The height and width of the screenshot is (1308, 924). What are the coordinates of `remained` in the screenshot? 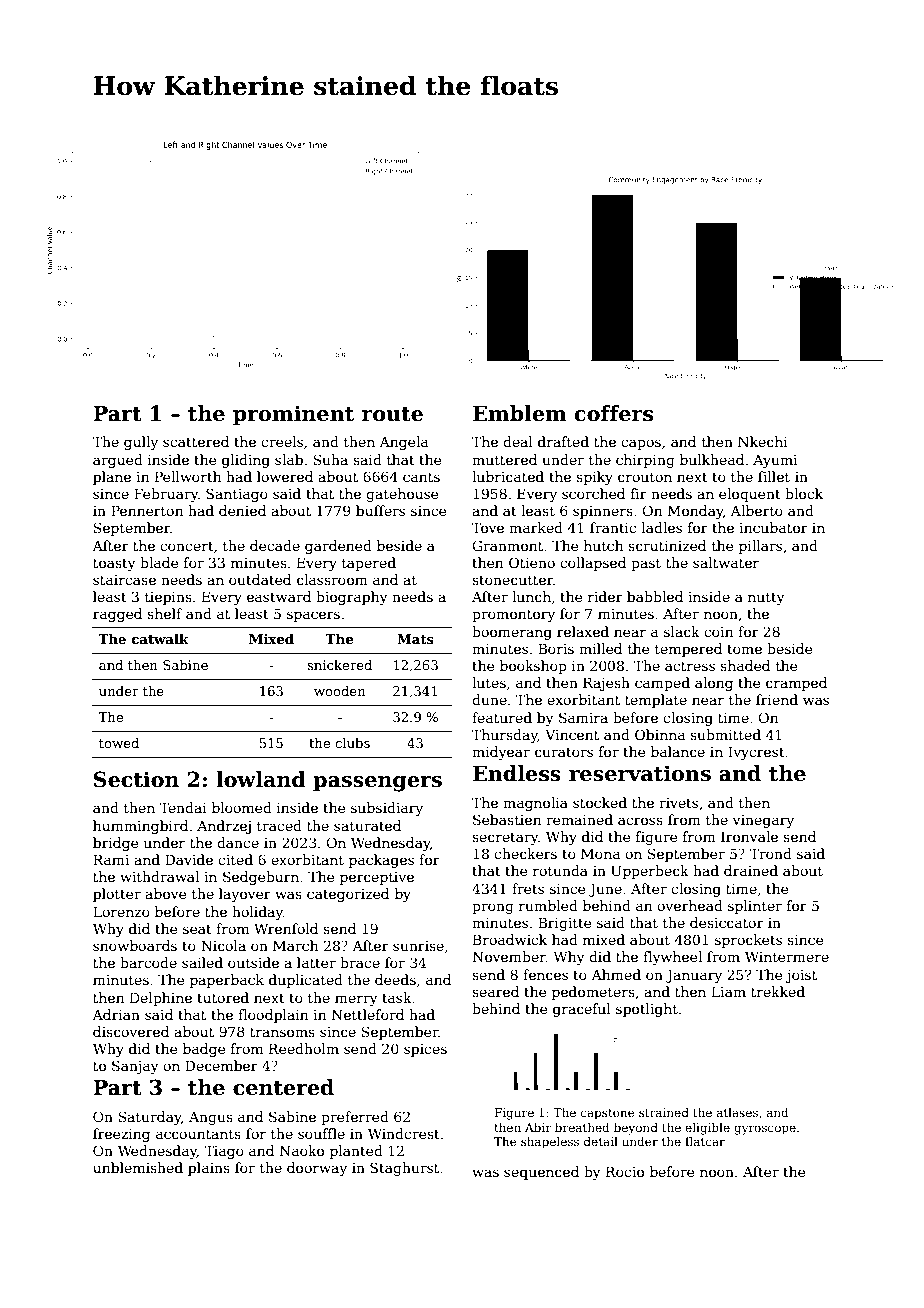 It's located at (579, 819).
